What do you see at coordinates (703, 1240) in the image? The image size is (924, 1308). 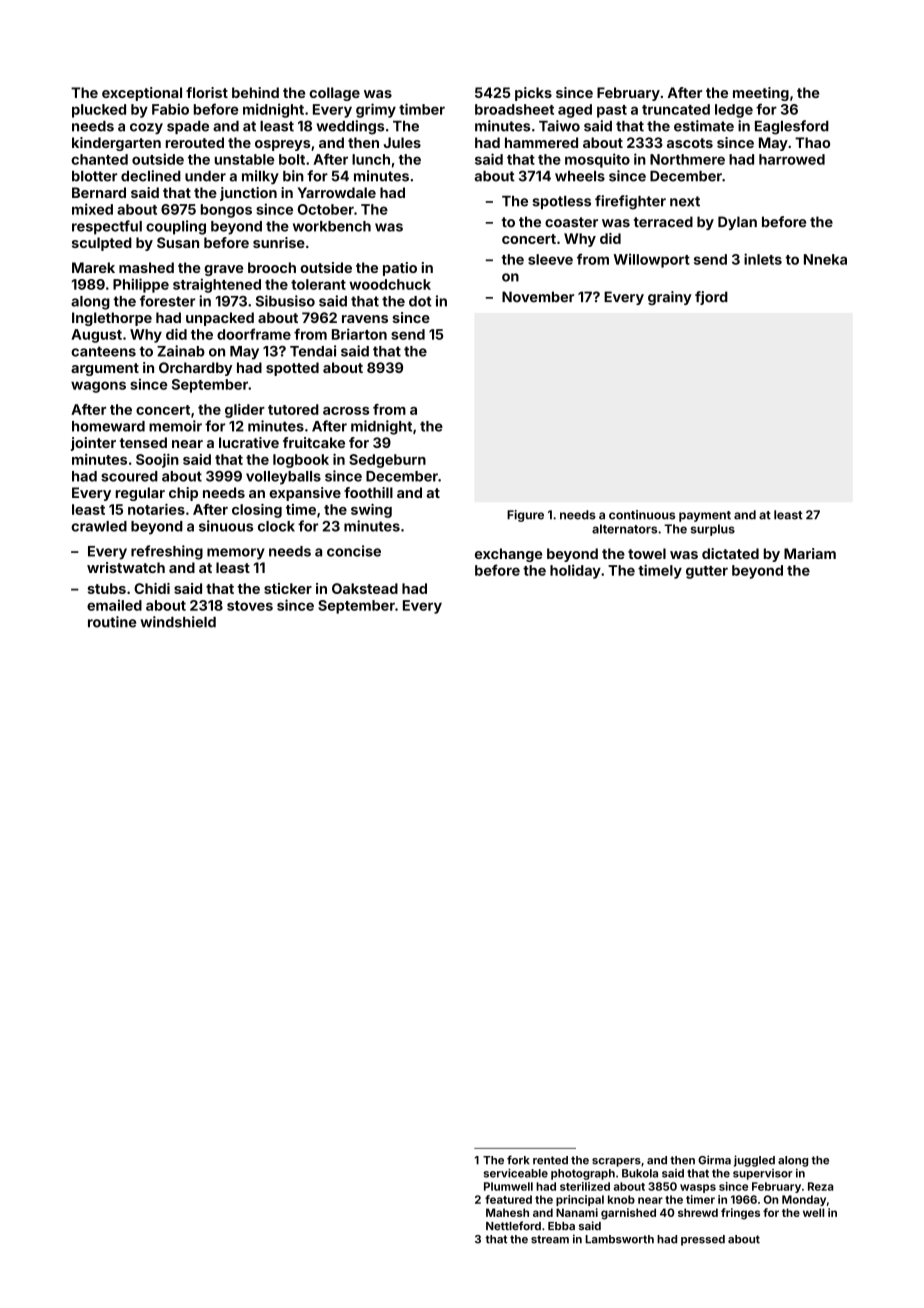 I see `pressed` at bounding box center [703, 1240].
